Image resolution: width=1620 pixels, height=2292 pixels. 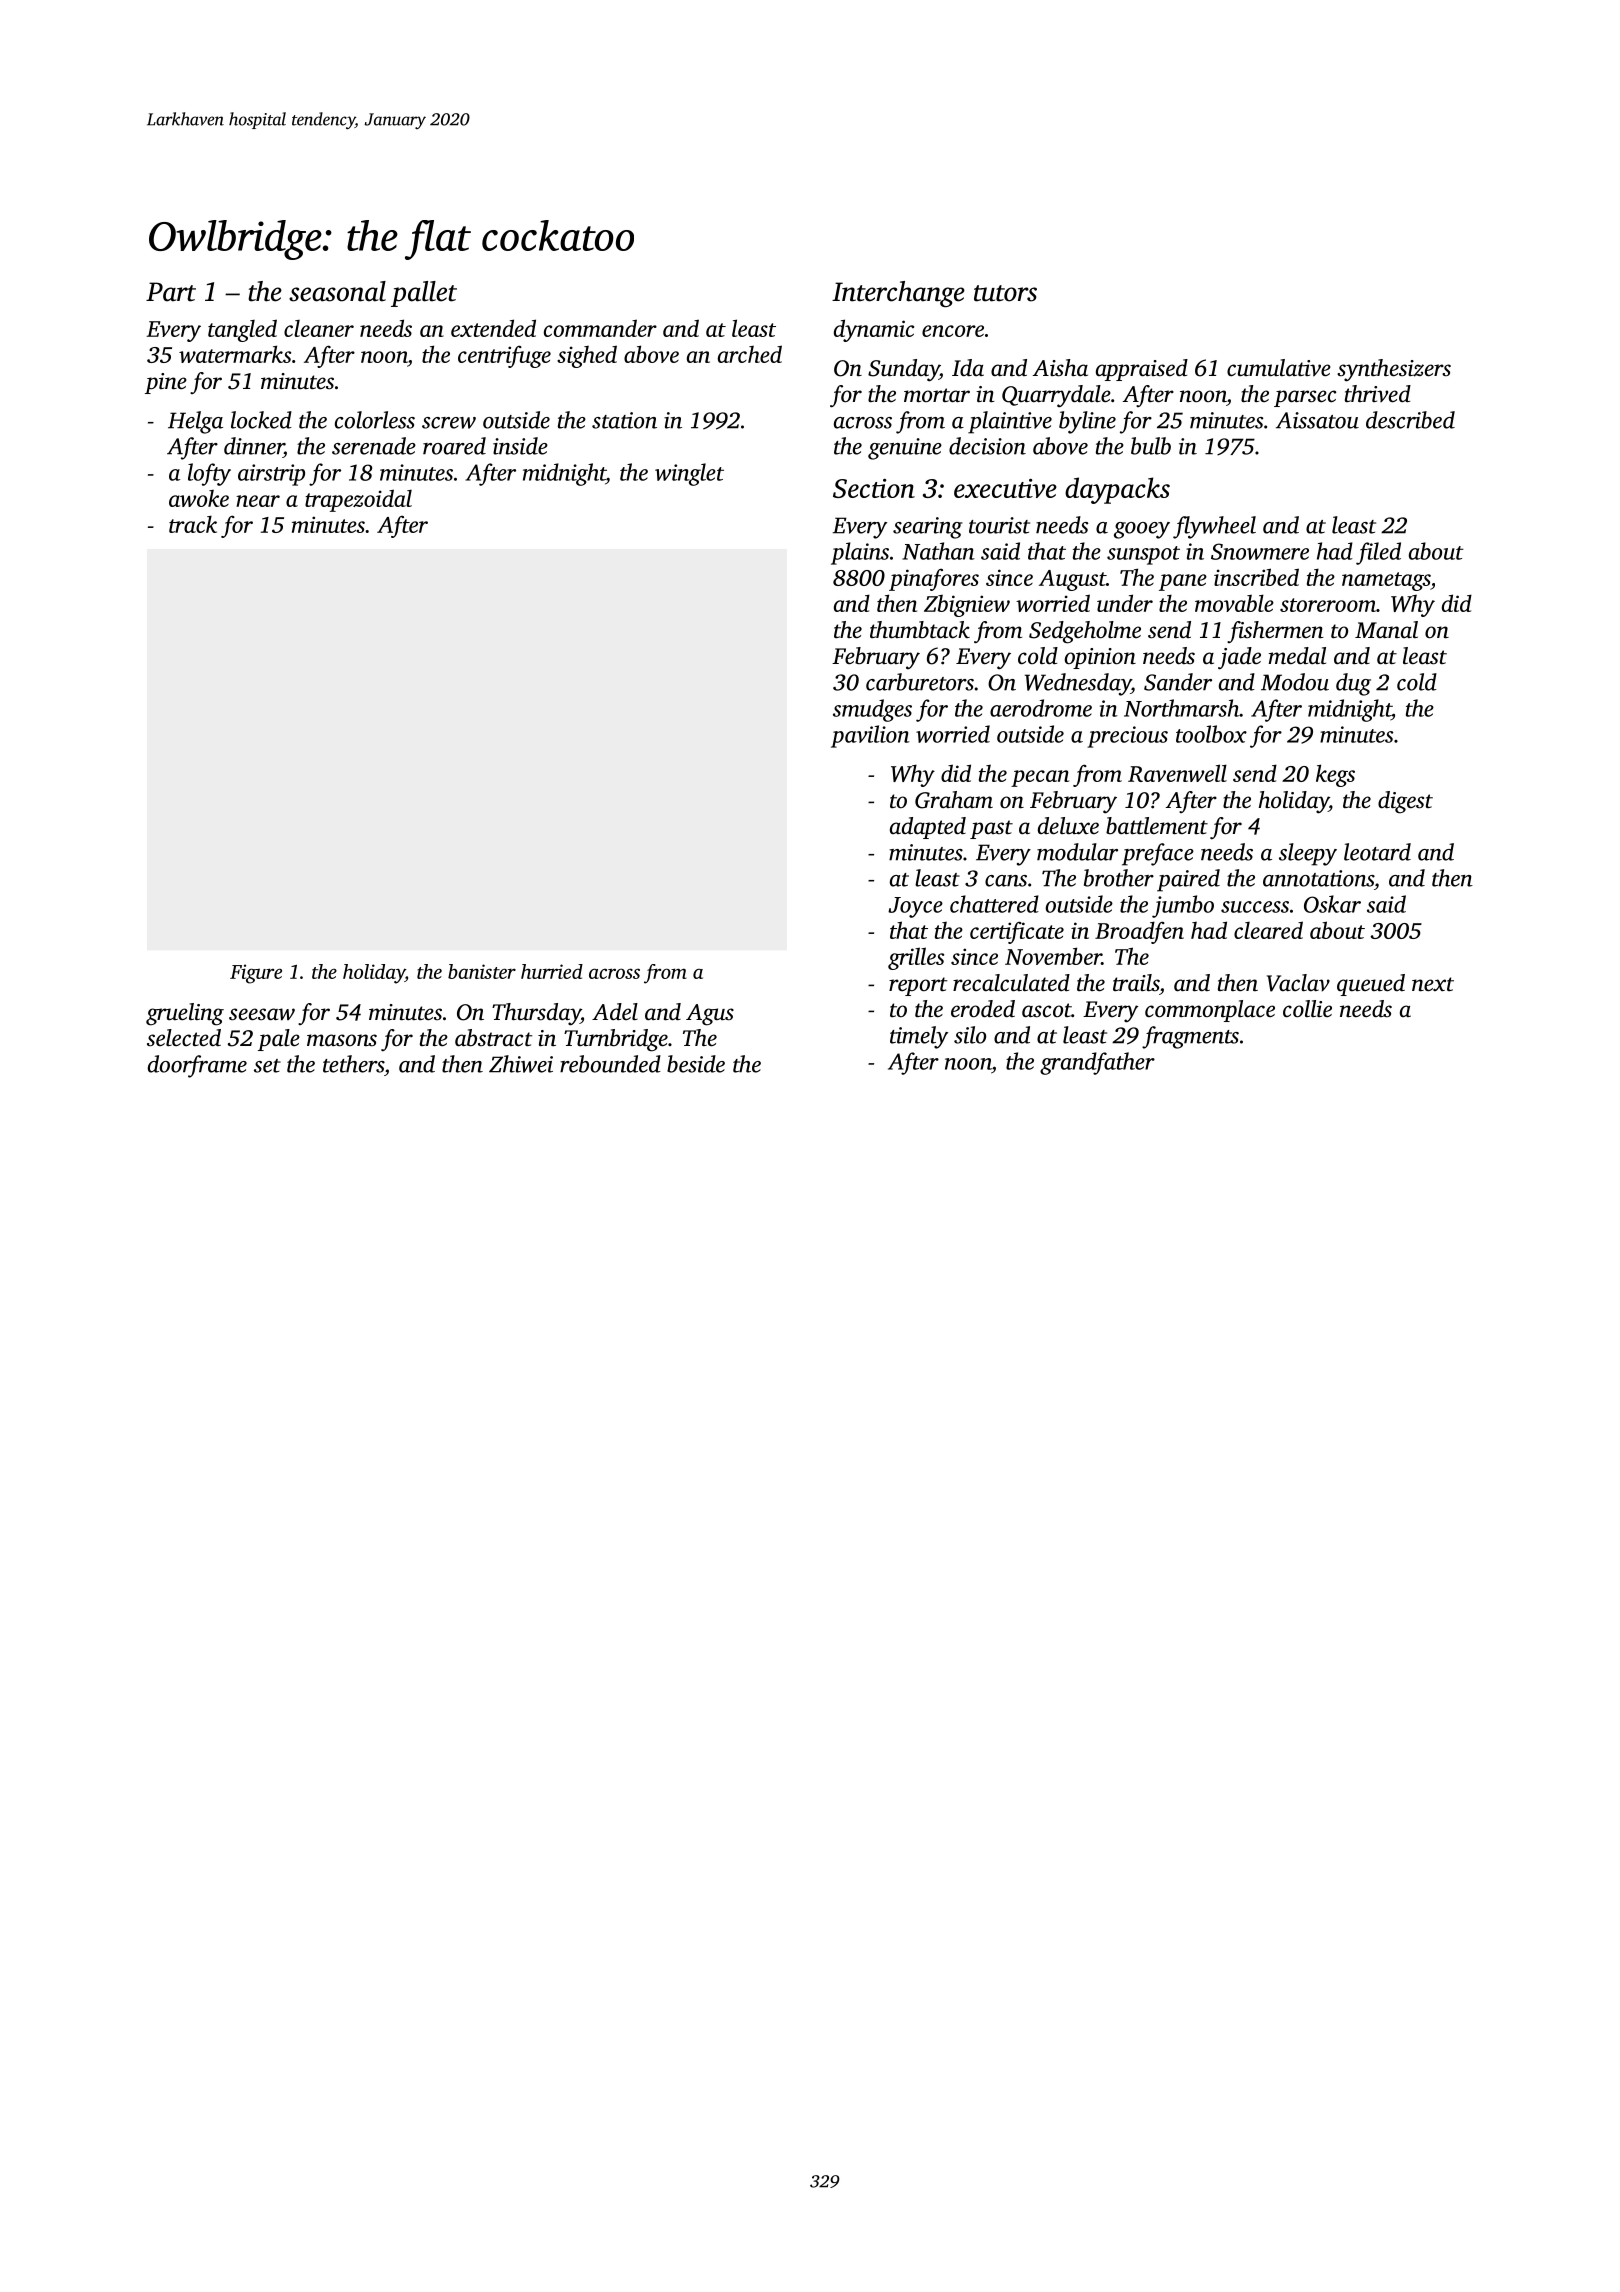 What do you see at coordinates (1377, 852) in the screenshot?
I see `leotard` at bounding box center [1377, 852].
